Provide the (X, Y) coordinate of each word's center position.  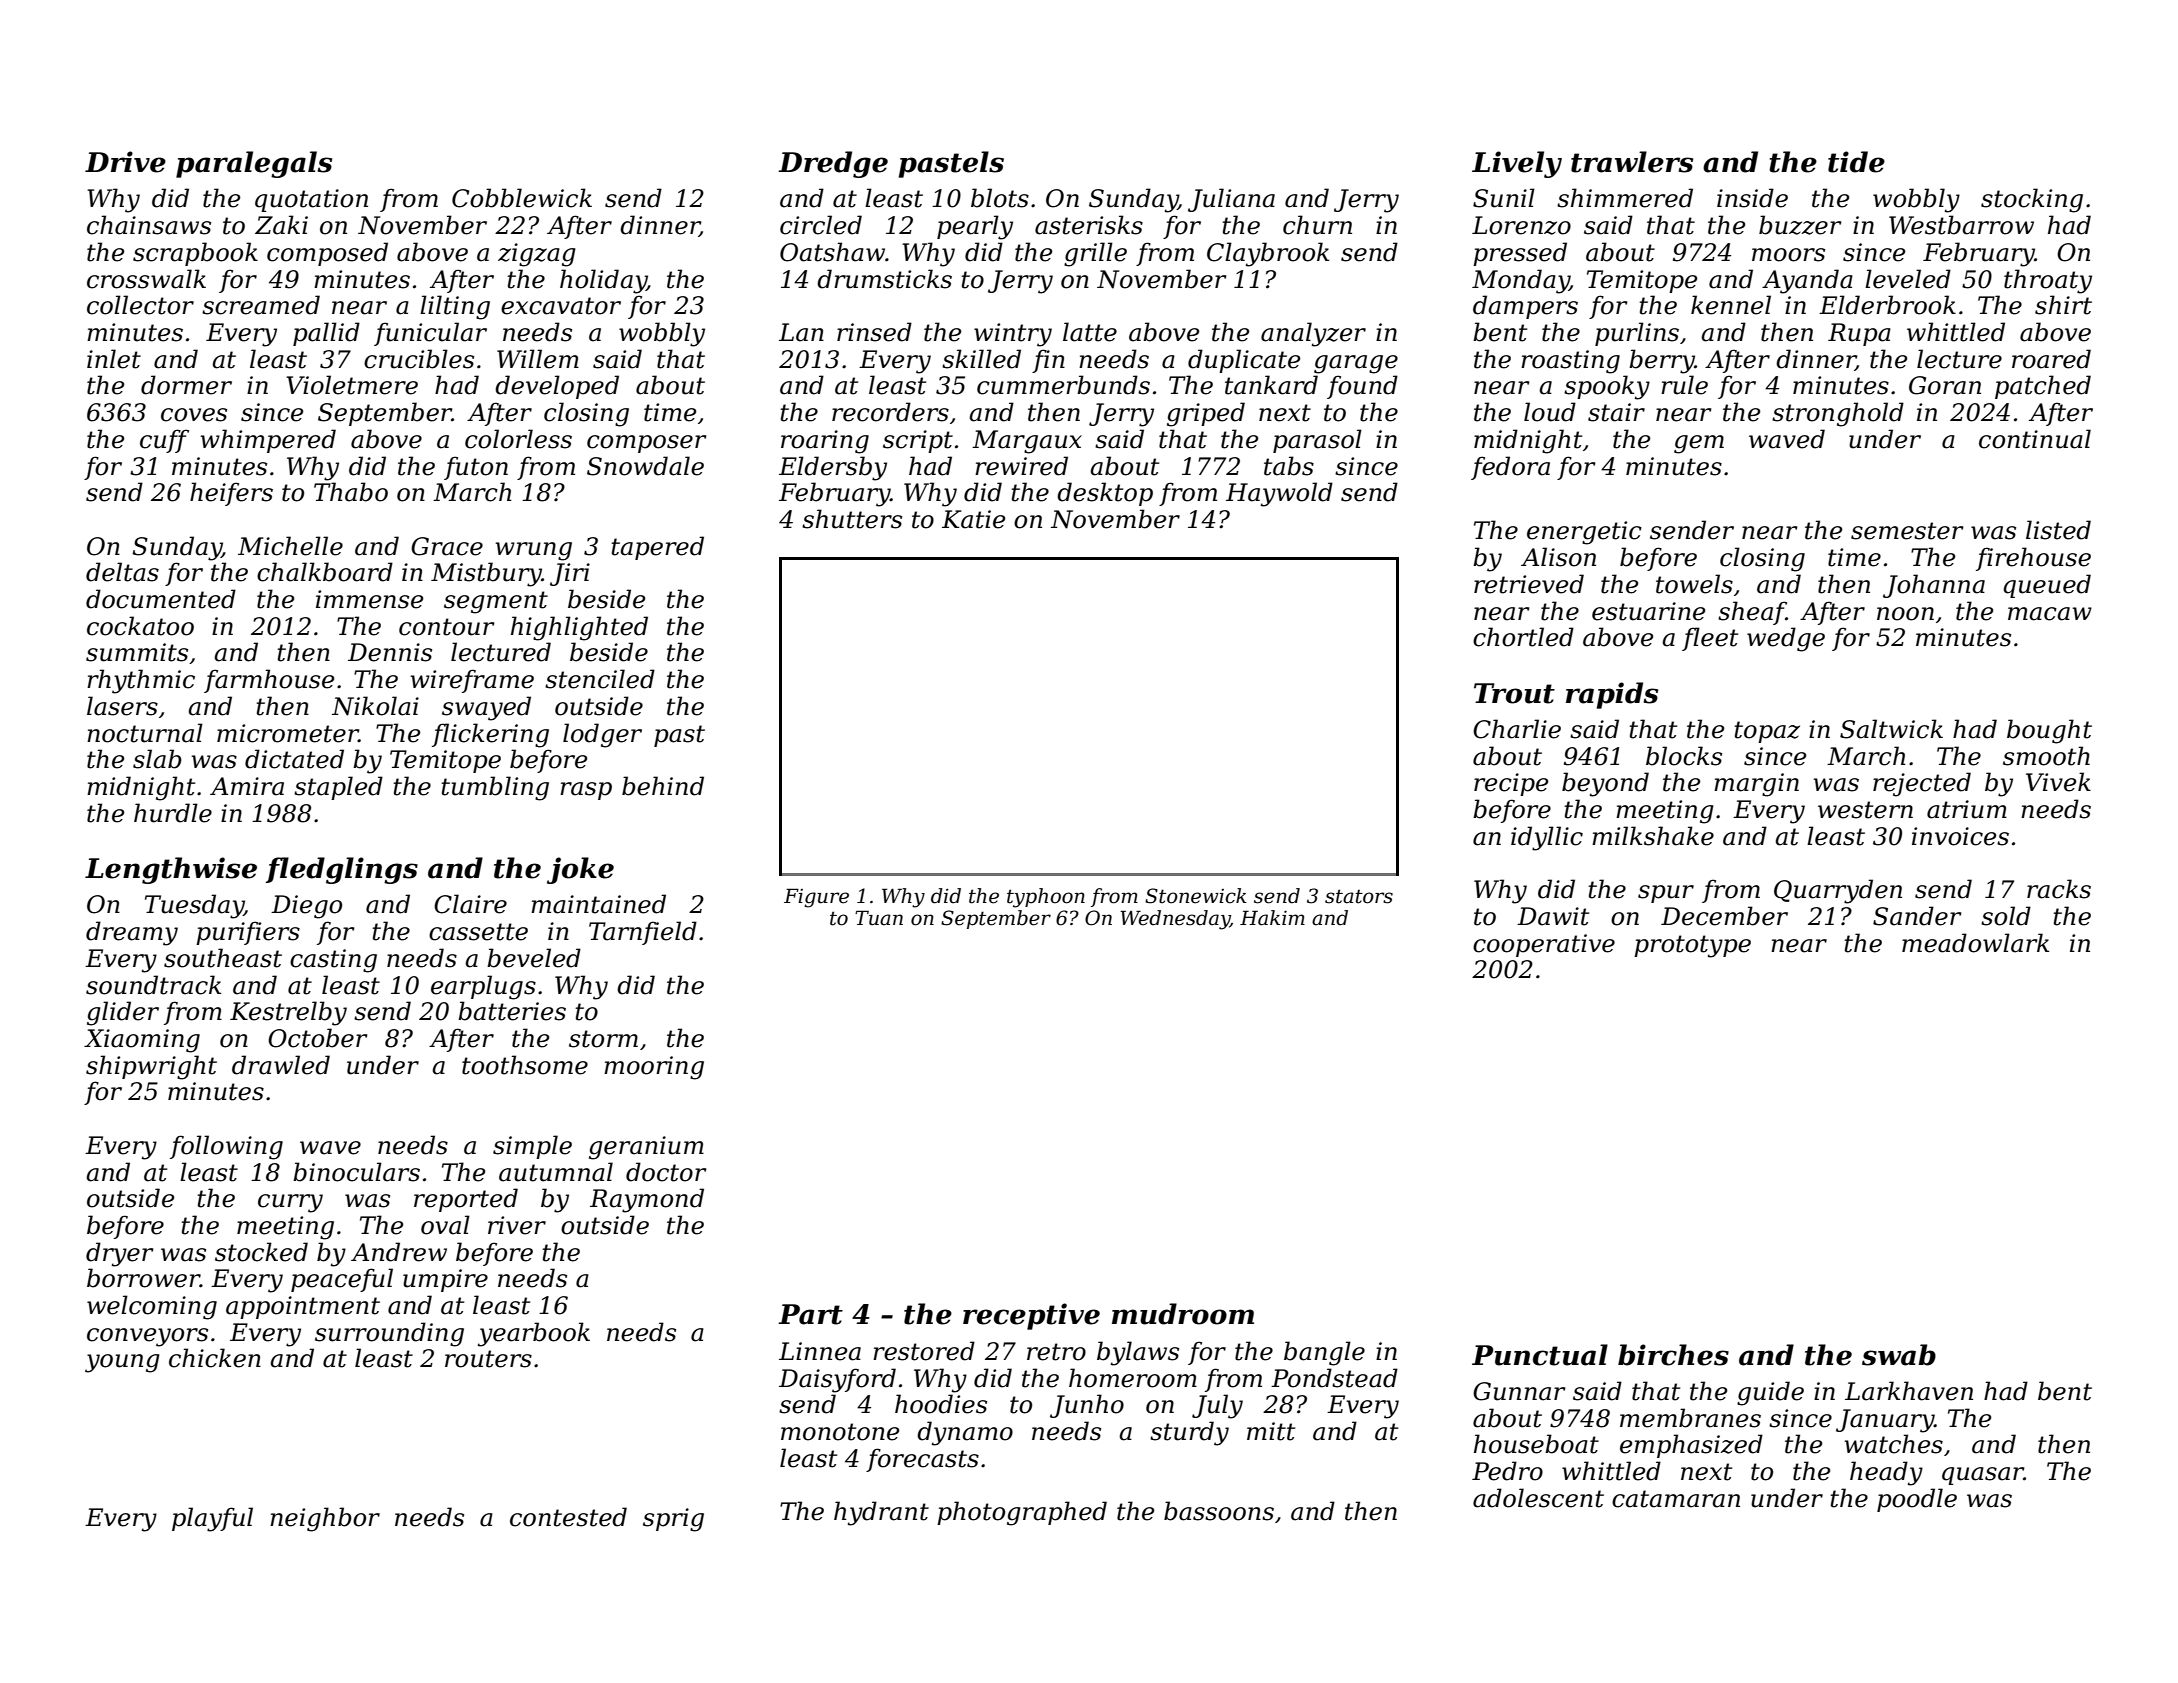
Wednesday (1175, 920)
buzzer (1800, 225)
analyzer (1313, 334)
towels (1694, 584)
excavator (561, 306)
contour (447, 627)
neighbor (325, 1519)
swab (1899, 1355)
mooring (654, 1068)
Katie (973, 519)
